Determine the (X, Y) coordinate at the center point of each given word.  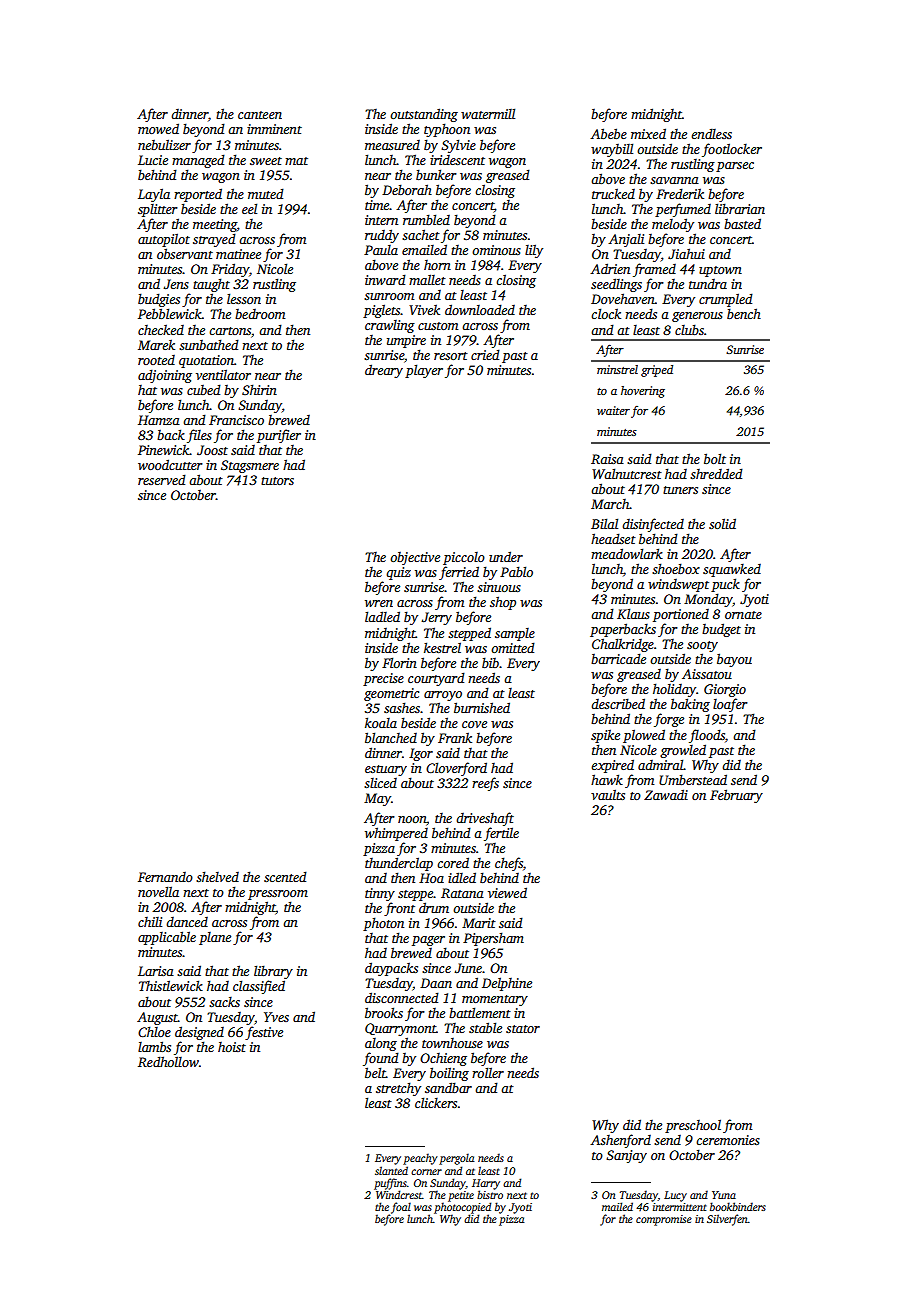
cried (485, 354)
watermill (488, 113)
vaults (608, 794)
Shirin (259, 389)
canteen (260, 115)
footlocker (732, 150)
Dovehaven (623, 298)
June (468, 968)
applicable (167, 938)
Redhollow (168, 1061)
